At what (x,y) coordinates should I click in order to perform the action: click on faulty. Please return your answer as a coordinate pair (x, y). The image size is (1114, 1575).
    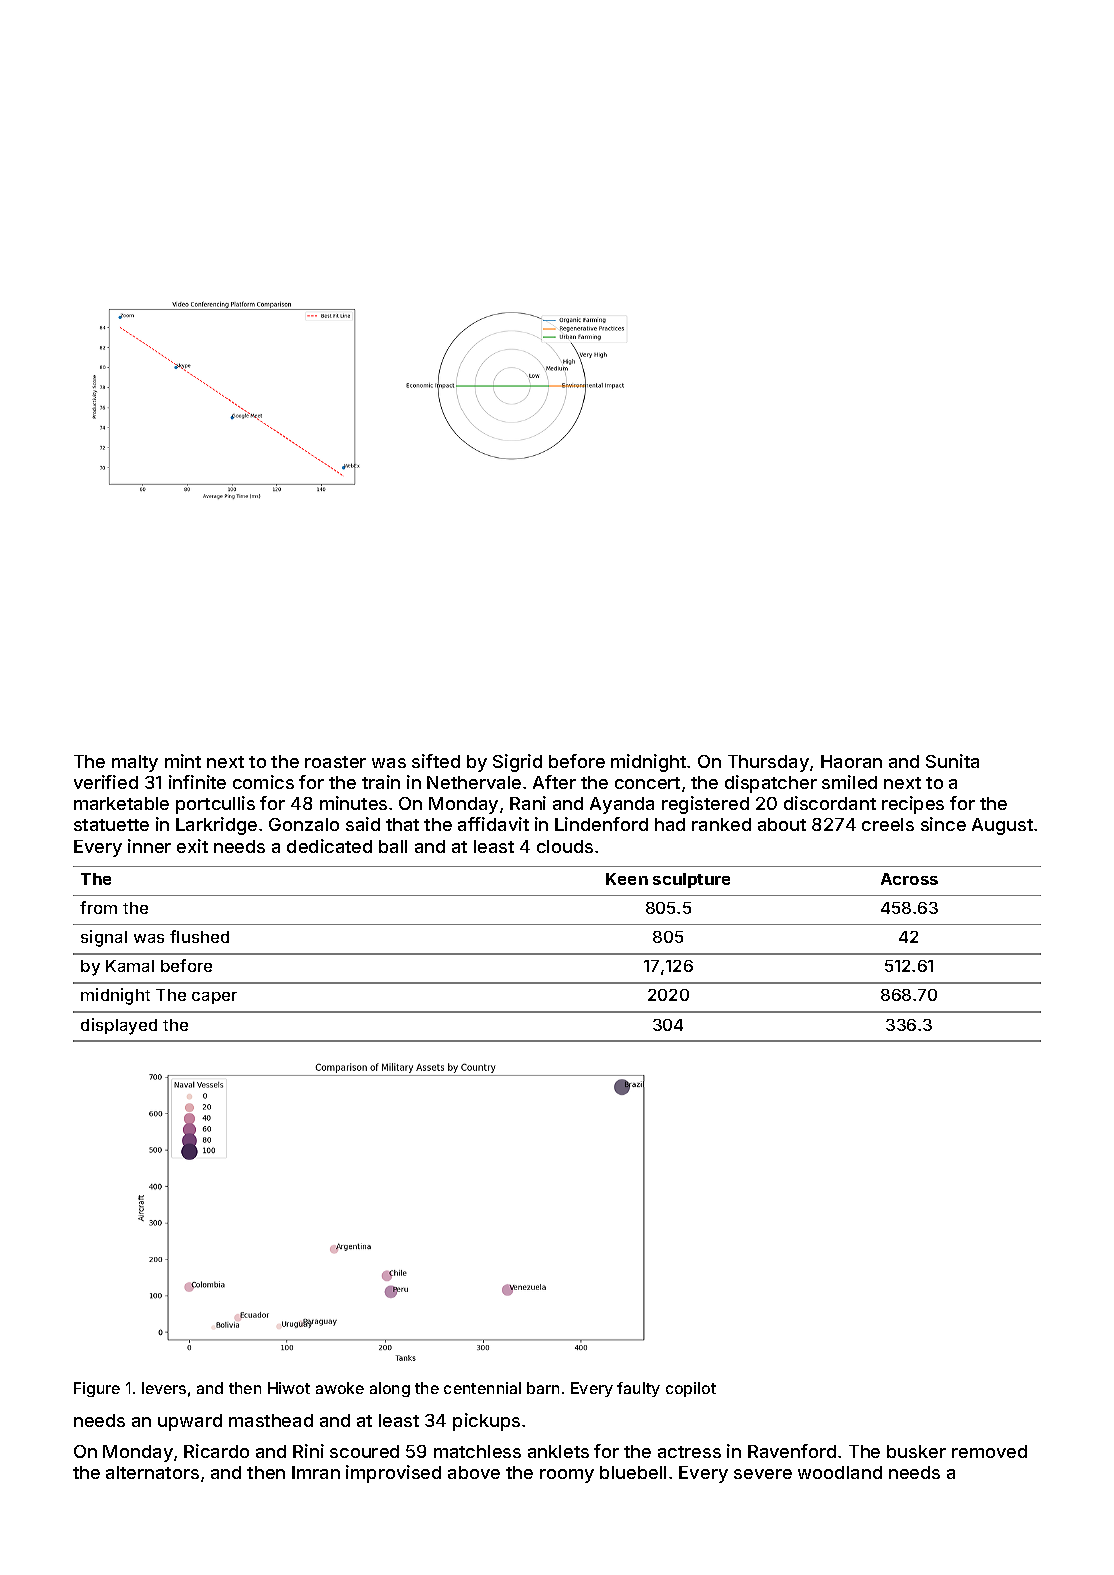
    Looking at the image, I should click on (638, 1389).
